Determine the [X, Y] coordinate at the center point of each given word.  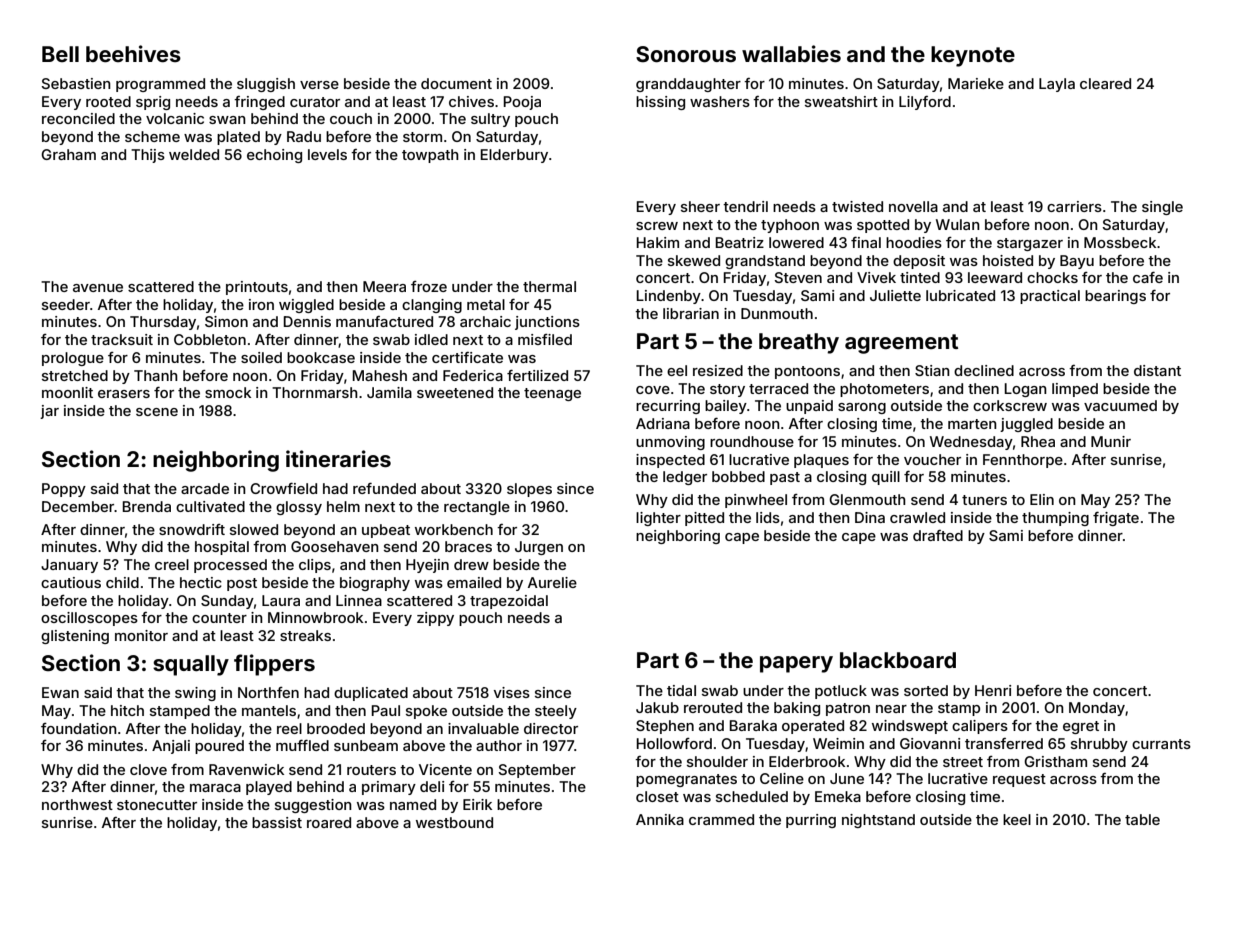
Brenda [147, 506]
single [1162, 208]
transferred [1004, 743]
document [456, 83]
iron [261, 304]
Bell [60, 54]
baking [797, 709]
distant [1157, 370]
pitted [704, 519]
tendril [745, 206]
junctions [547, 323]
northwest [77, 804]
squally [191, 665]
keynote [973, 56]
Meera [384, 286]
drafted [938, 535]
